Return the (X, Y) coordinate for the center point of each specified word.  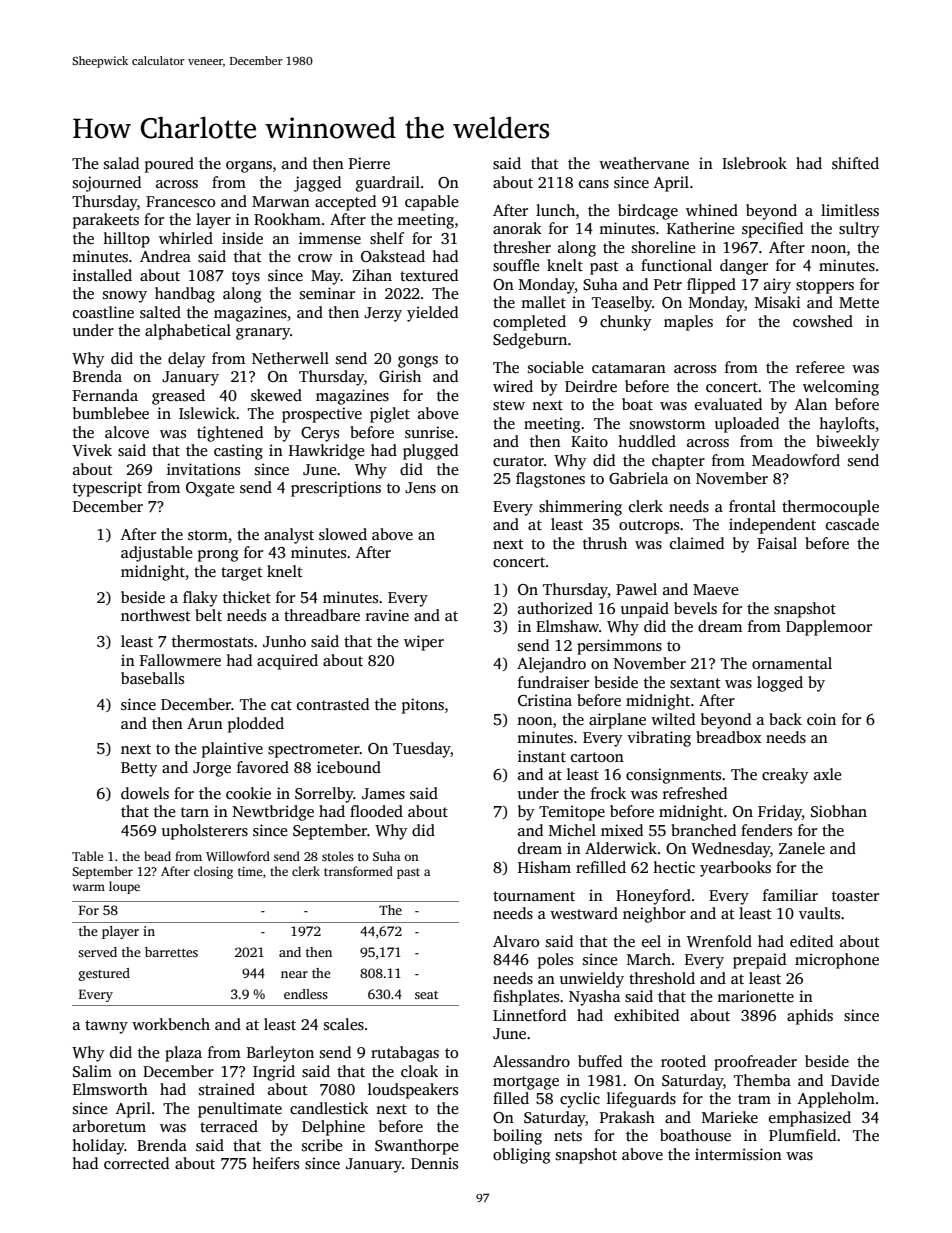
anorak (517, 228)
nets (568, 1136)
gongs (418, 362)
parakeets (106, 221)
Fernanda (105, 395)
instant (542, 756)
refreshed (695, 793)
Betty (139, 769)
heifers (275, 1163)
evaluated (728, 404)
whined (712, 210)
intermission (738, 1154)
